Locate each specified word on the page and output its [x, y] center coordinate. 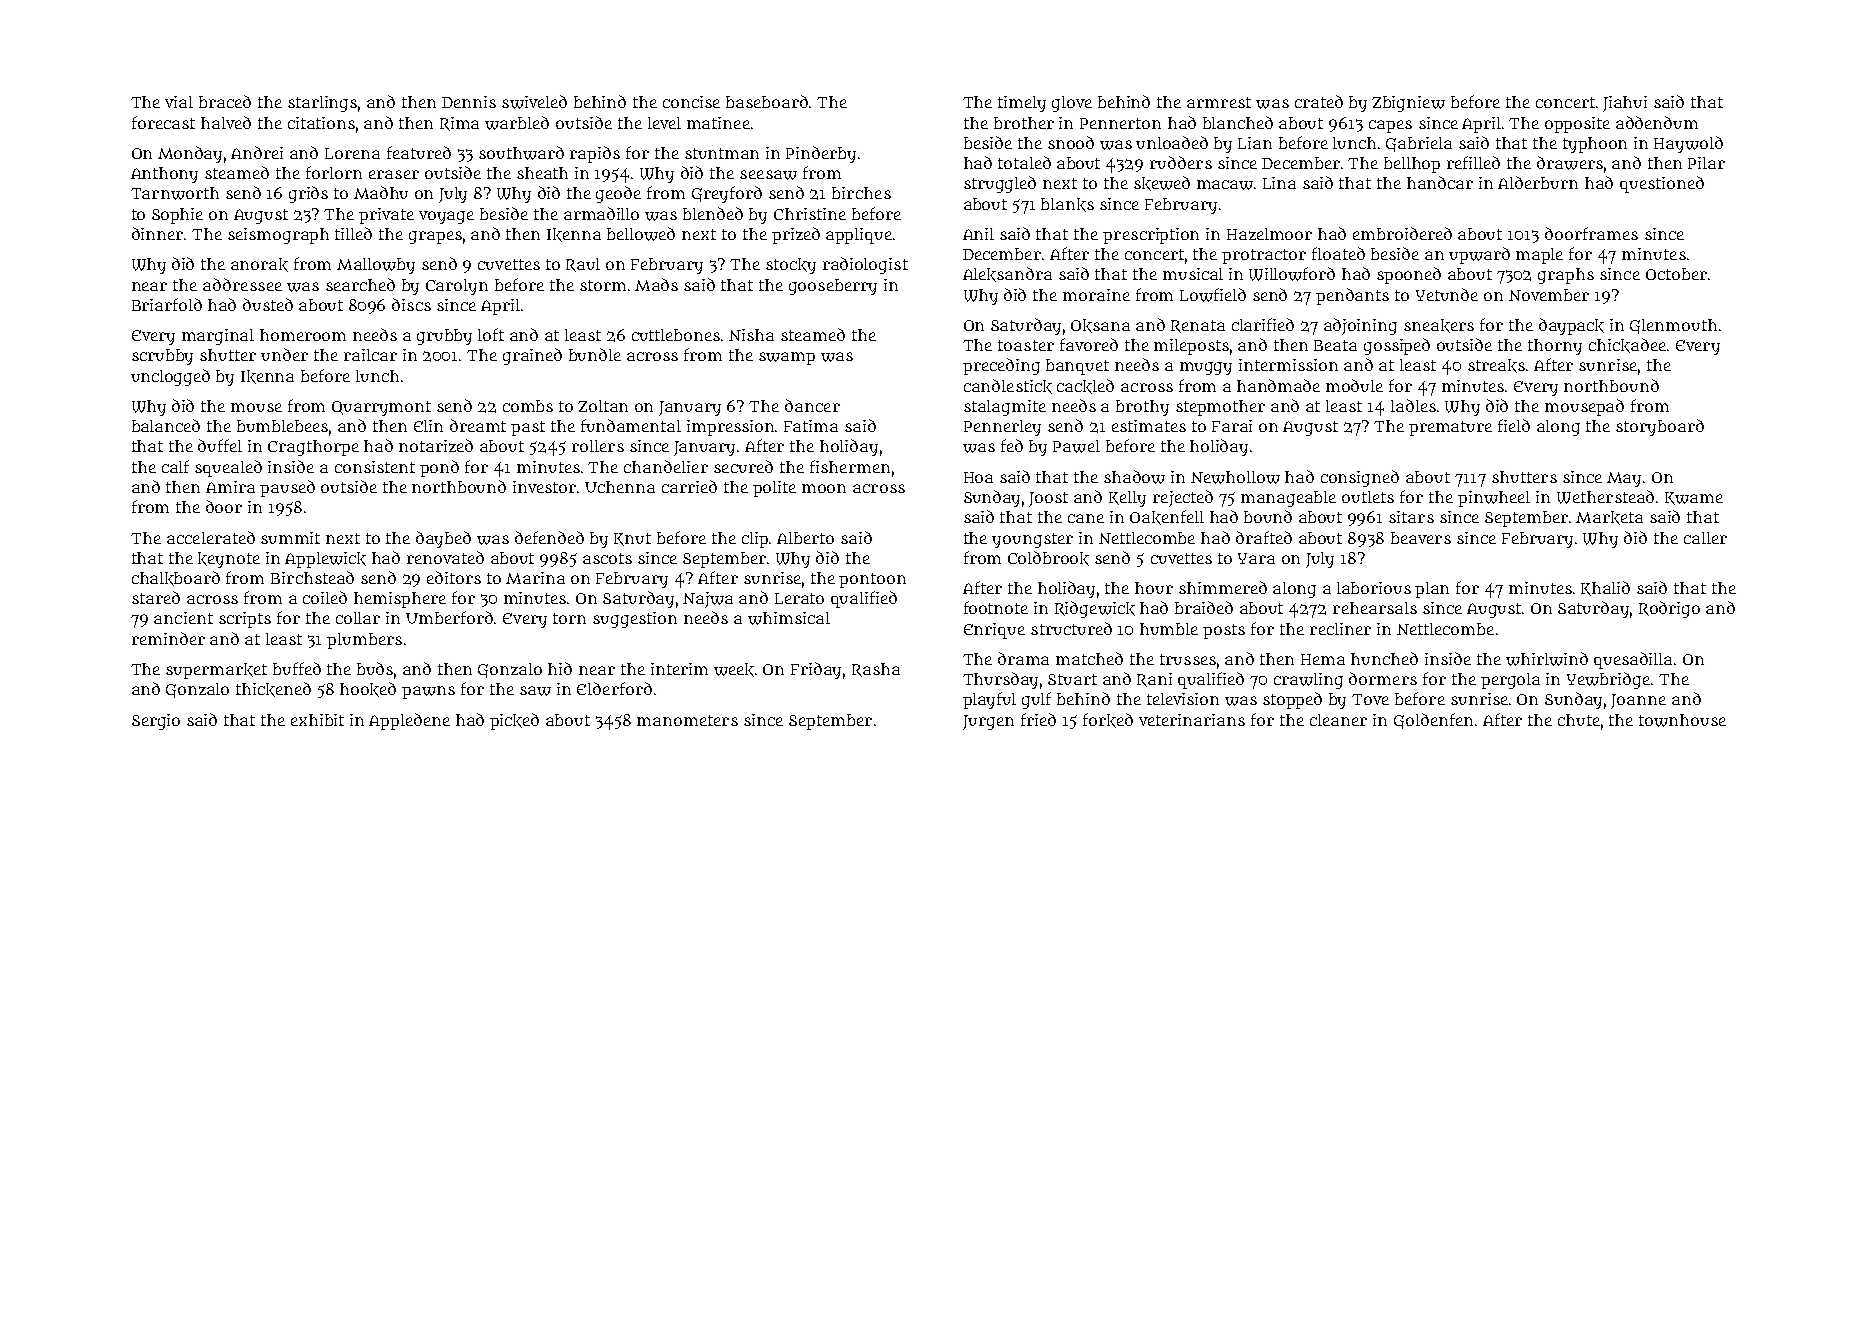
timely [1022, 104]
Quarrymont [381, 408]
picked [514, 721]
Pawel [1076, 446]
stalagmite [1005, 408]
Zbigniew [1408, 104]
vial [179, 102]
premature [1450, 428]
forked [1108, 720]
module [1354, 385]
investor [544, 487]
